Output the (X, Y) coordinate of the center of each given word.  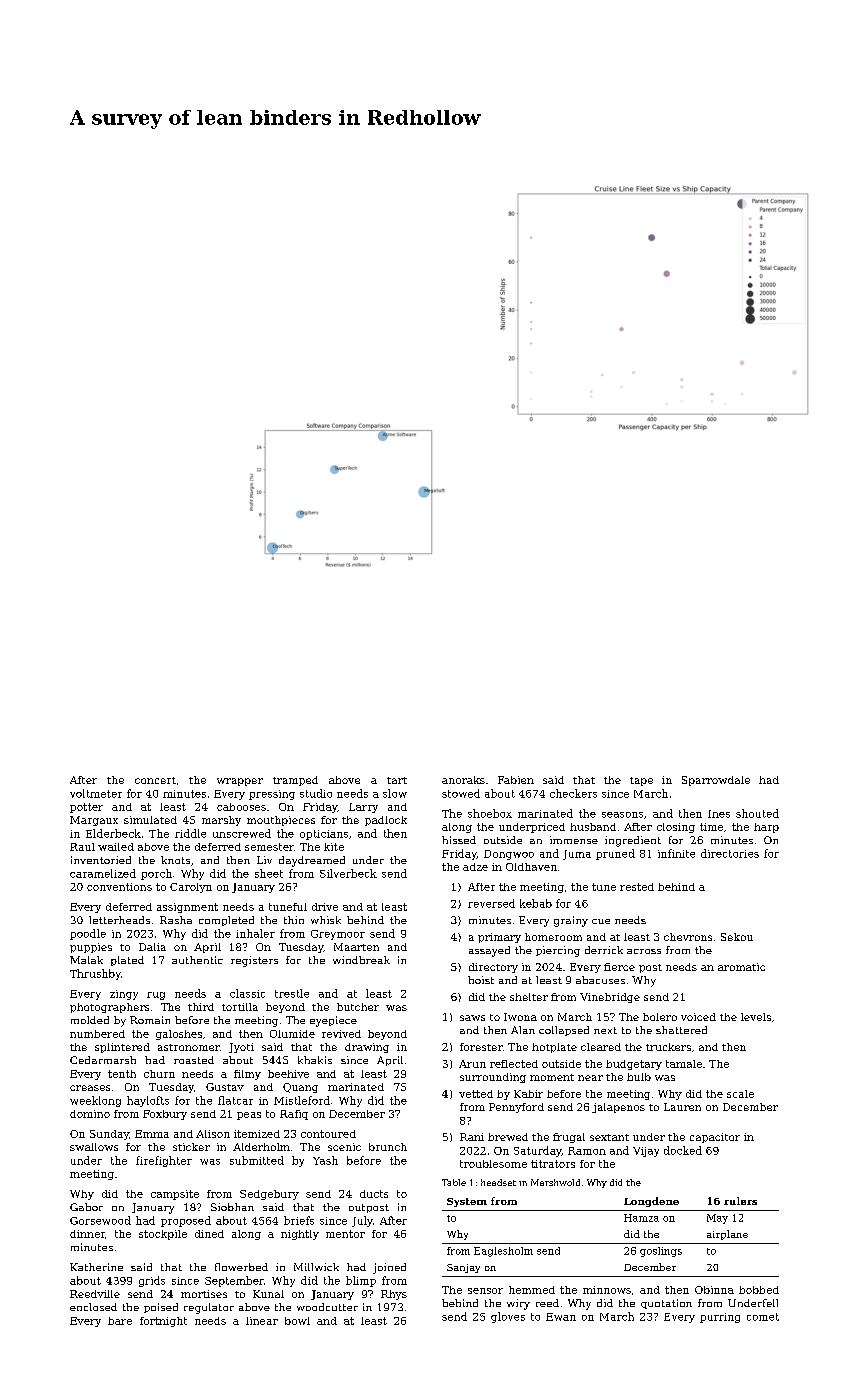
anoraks (463, 780)
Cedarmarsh (103, 1060)
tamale (684, 1064)
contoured (328, 1134)
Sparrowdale (716, 781)
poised (161, 1308)
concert (155, 780)
